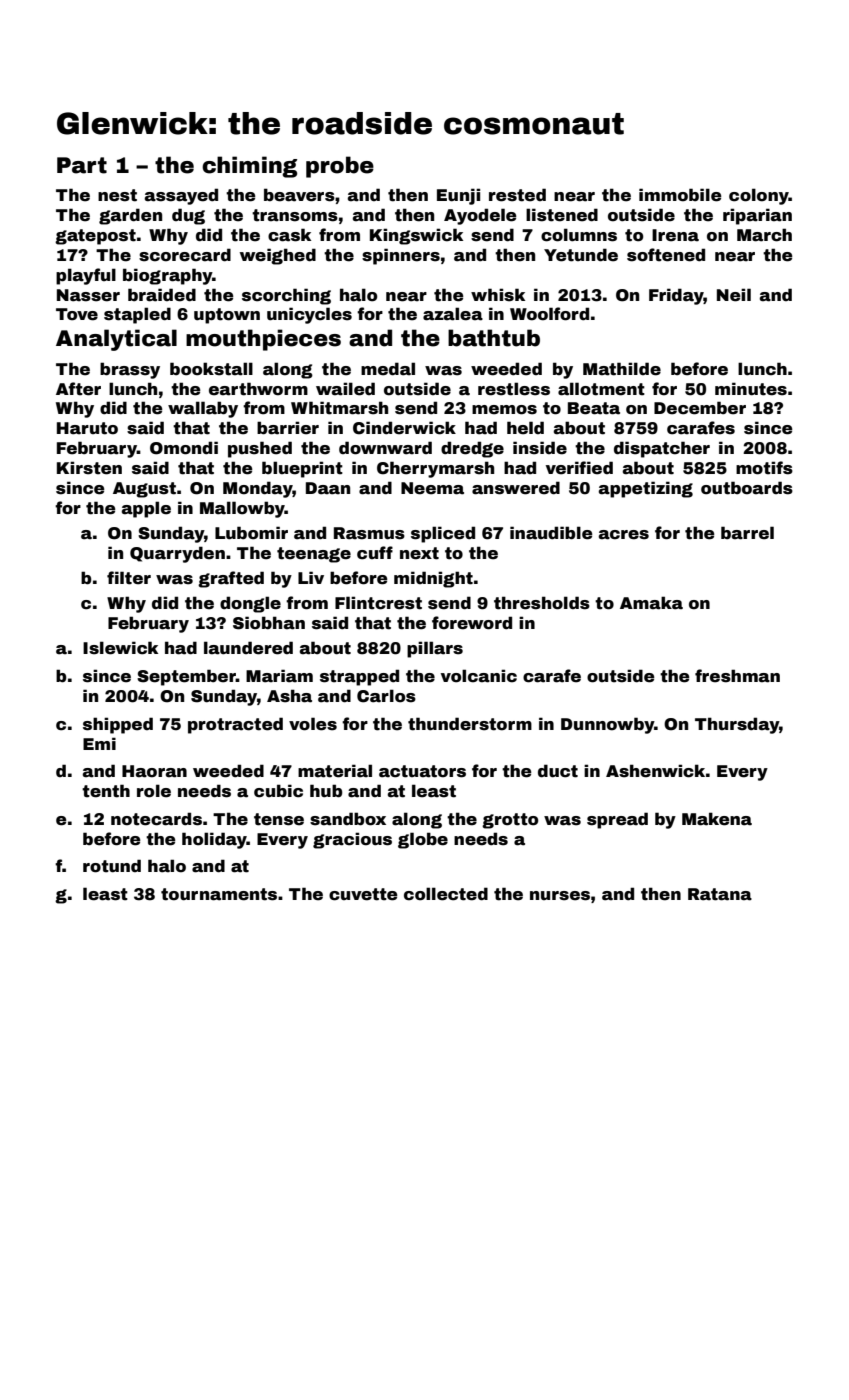 The width and height of the screenshot is (849, 1400). I want to click on March, so click(764, 235).
